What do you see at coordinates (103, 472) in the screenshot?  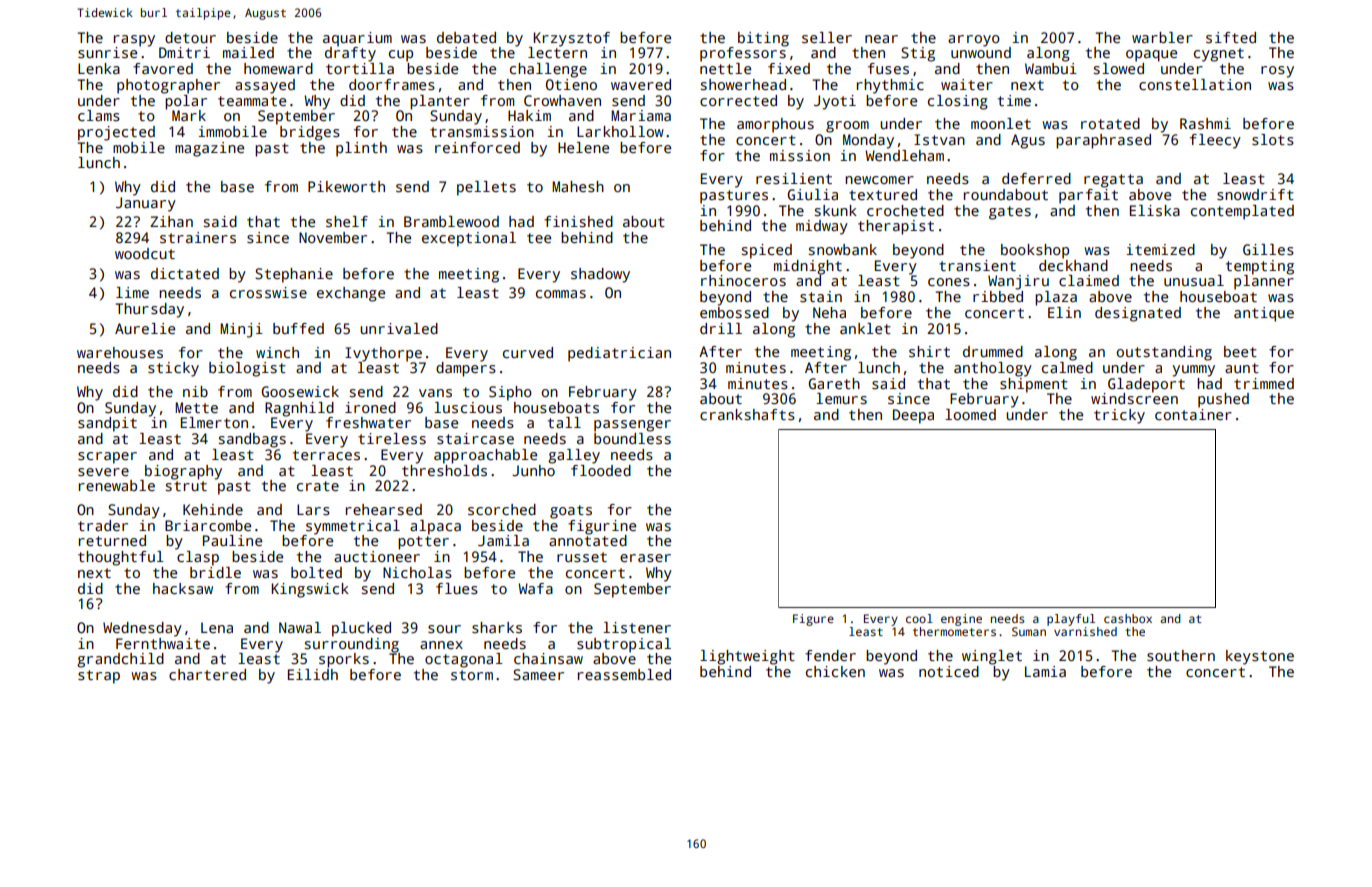 I see `severe` at bounding box center [103, 472].
